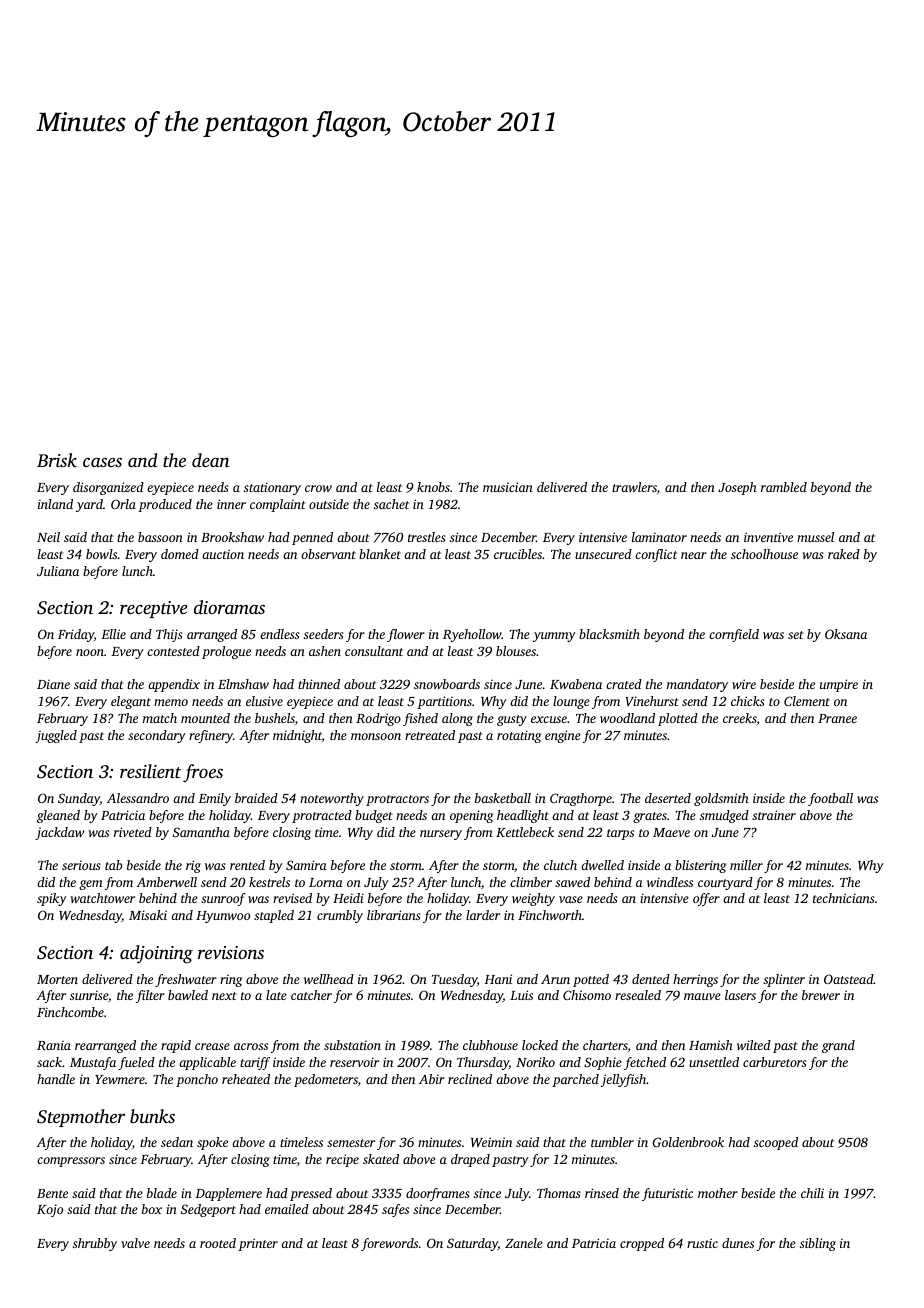 This page has height=1308, width=924. Describe the element at coordinates (516, 651) in the page. I see `blouses` at that location.
